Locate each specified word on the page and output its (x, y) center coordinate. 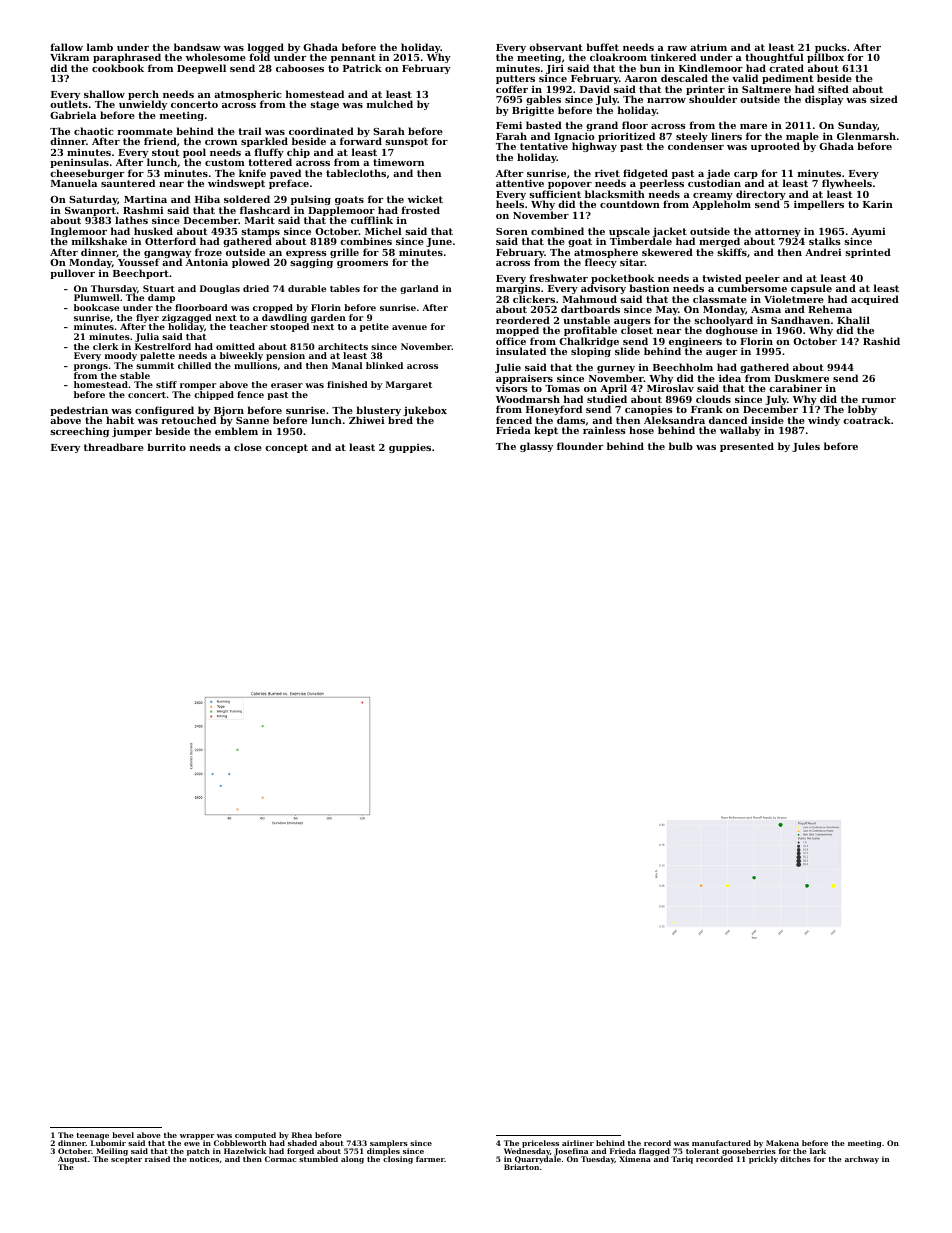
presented (747, 447)
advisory (603, 289)
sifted (833, 89)
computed (255, 1136)
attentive (520, 183)
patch (198, 1152)
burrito (166, 447)
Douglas (220, 289)
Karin (878, 204)
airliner (578, 1143)
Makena (782, 1143)
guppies (410, 448)
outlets (69, 104)
